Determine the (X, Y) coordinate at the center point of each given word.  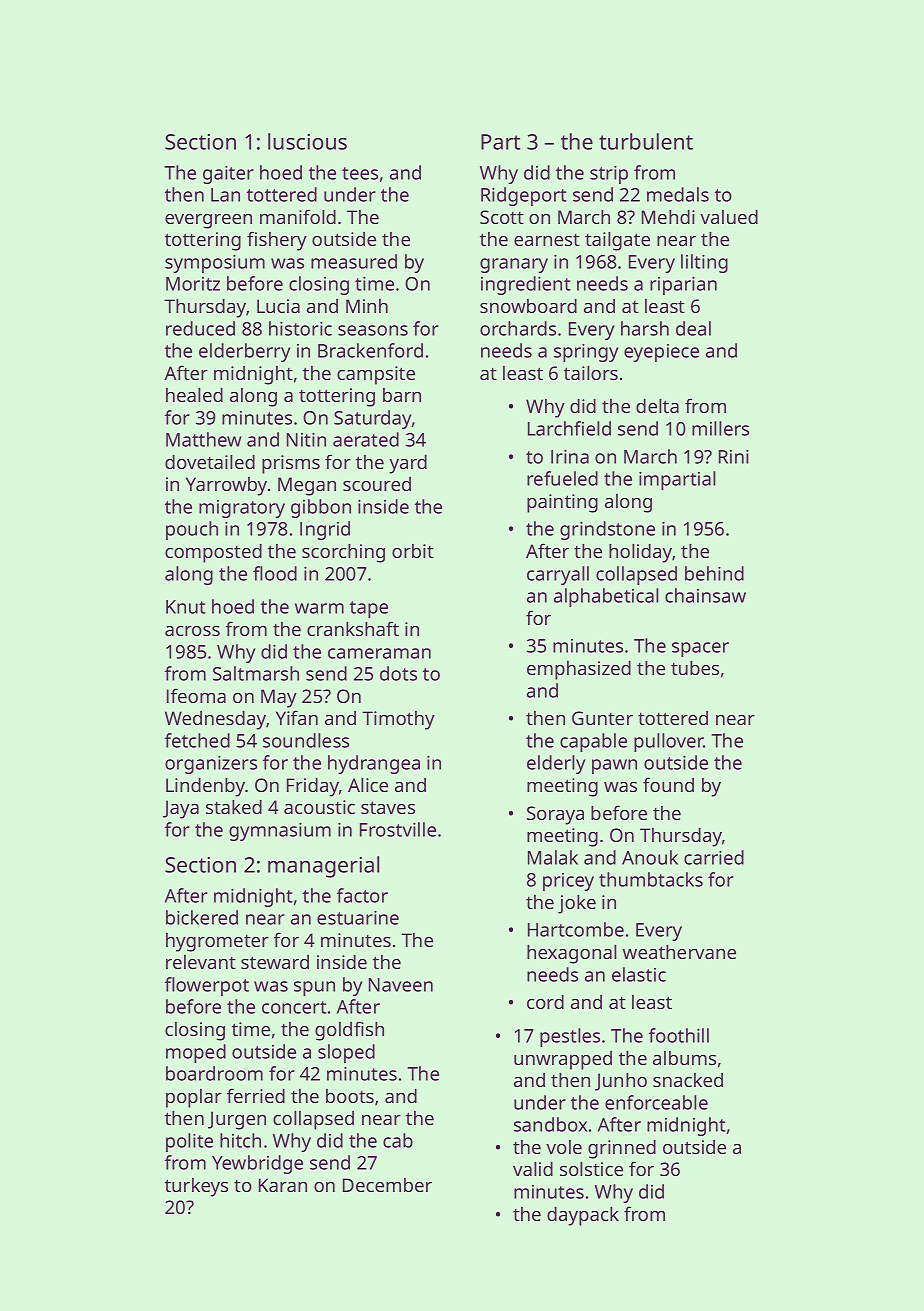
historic (300, 328)
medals (678, 194)
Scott (502, 217)
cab (398, 1140)
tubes (695, 668)
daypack (583, 1216)
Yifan (297, 717)
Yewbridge (257, 1164)
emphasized (579, 670)
